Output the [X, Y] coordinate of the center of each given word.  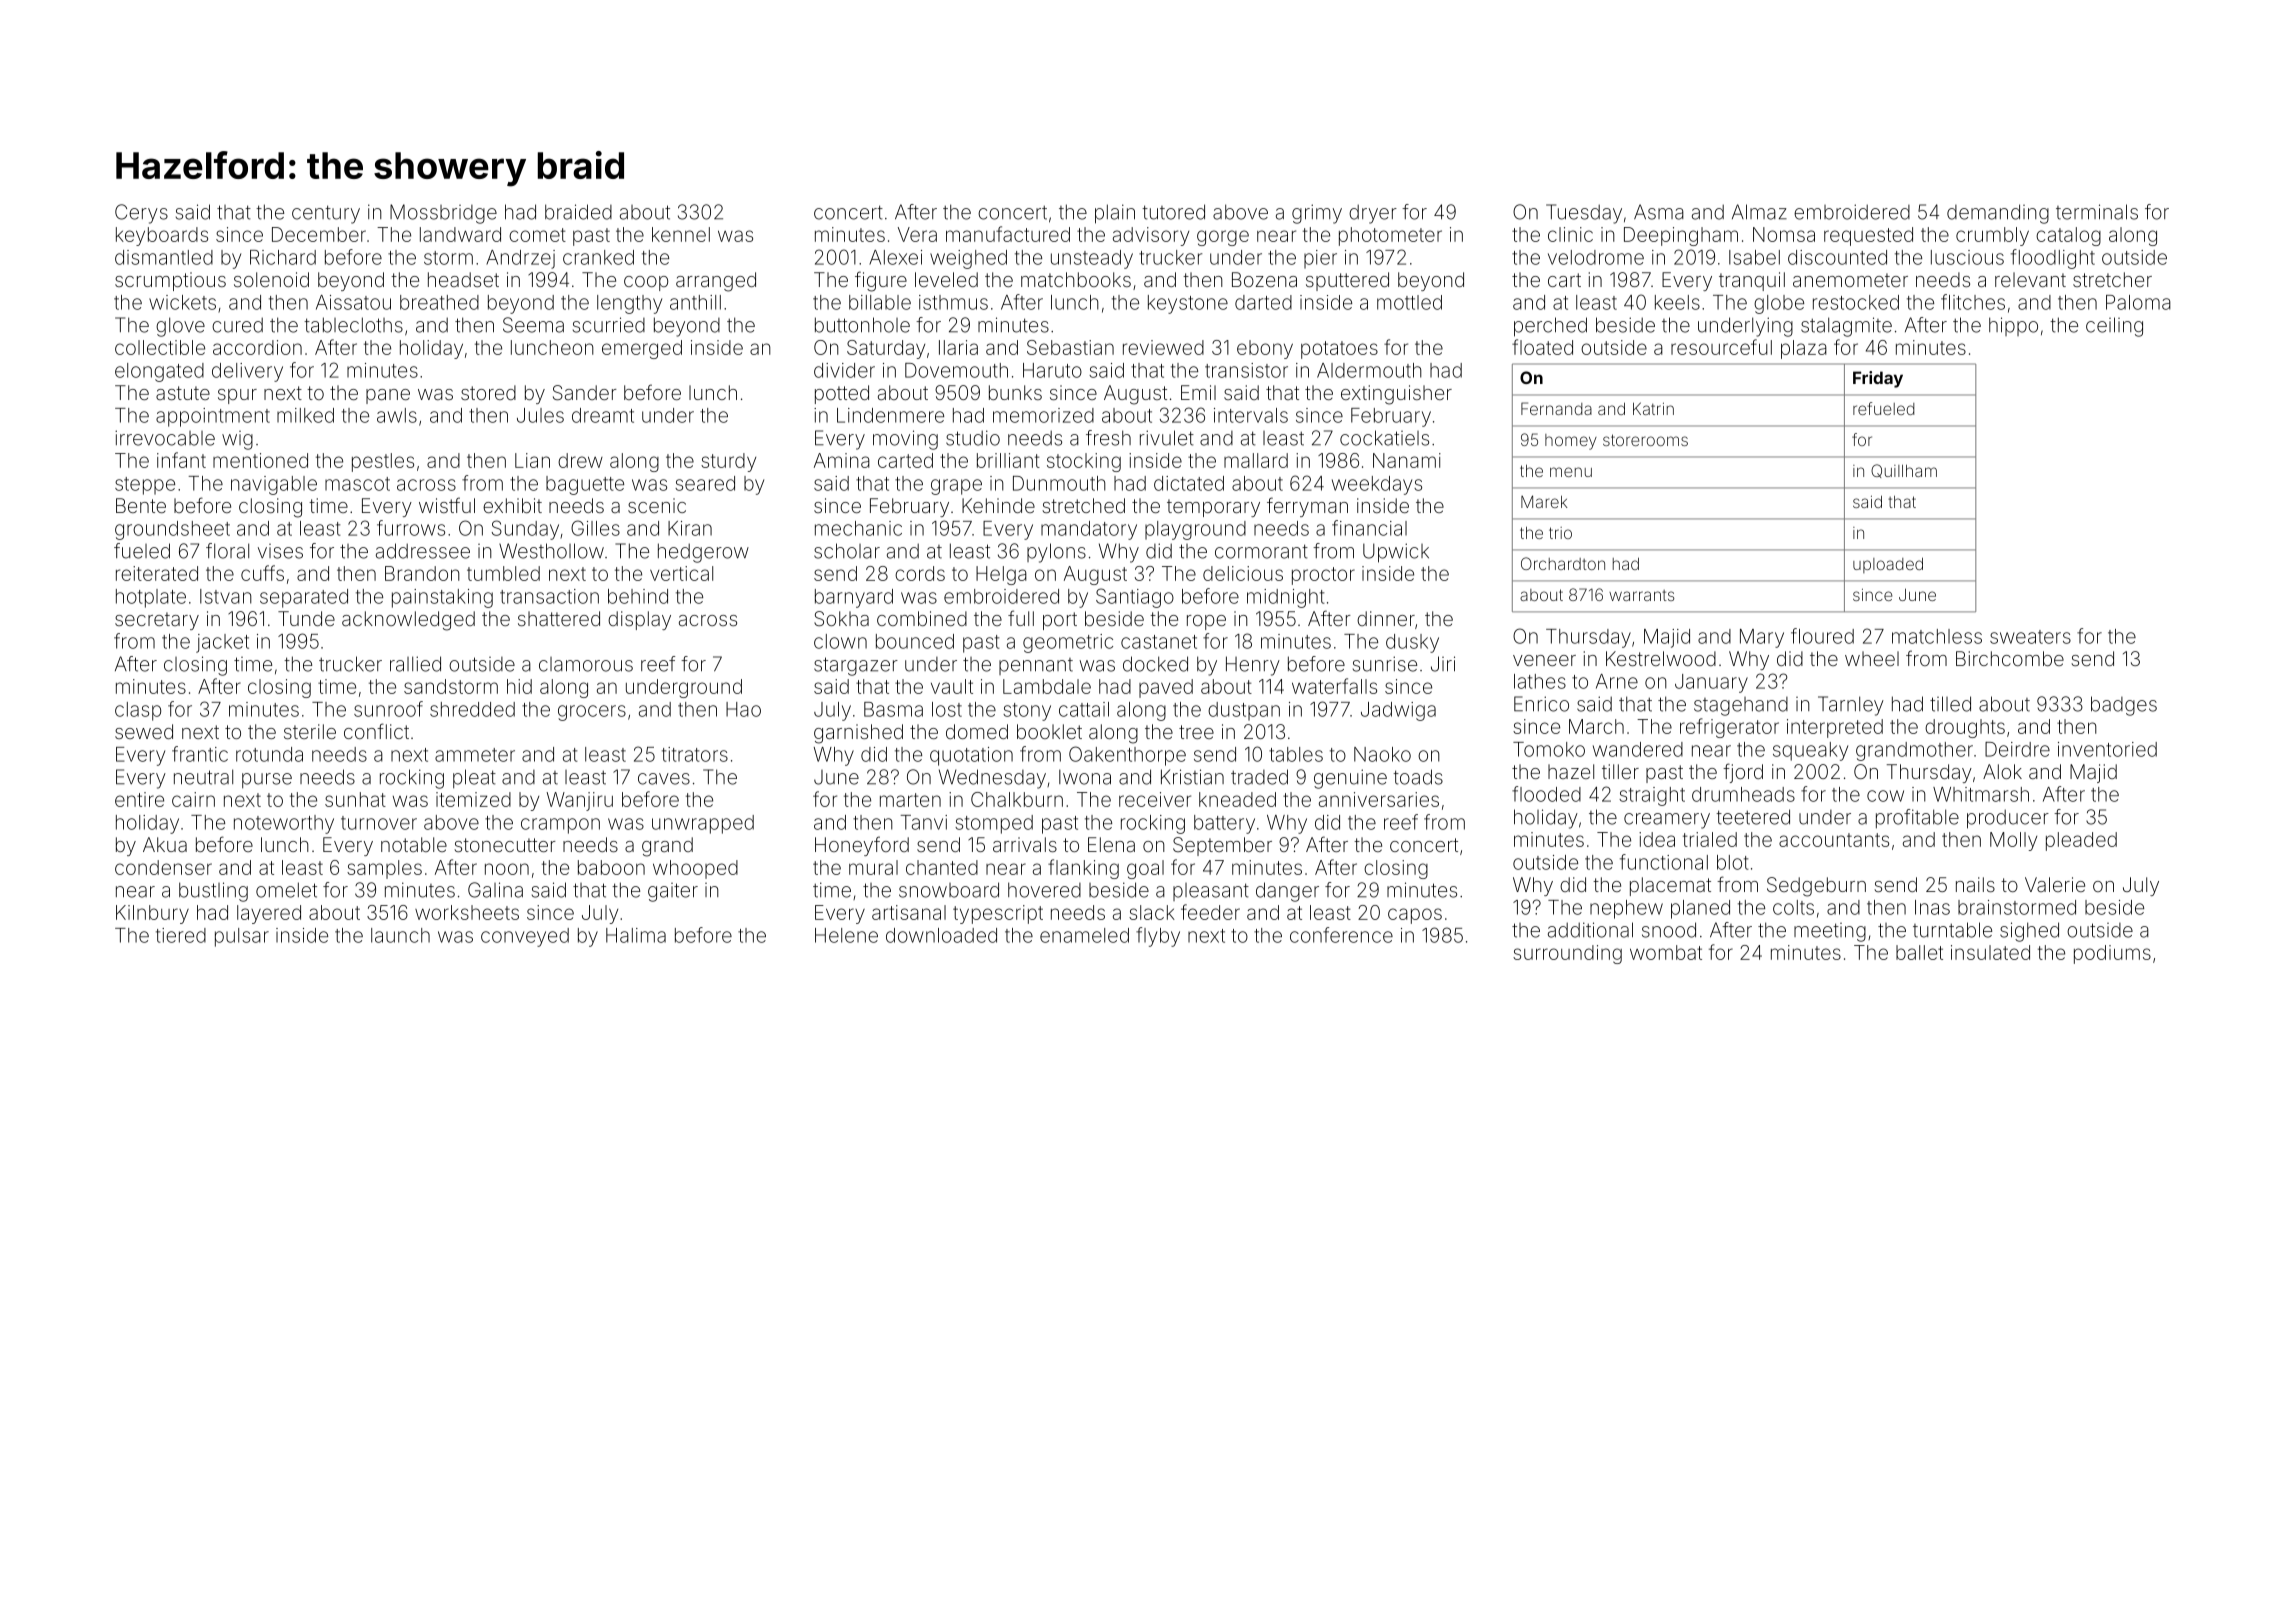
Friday [1878, 379]
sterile [310, 731]
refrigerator [1729, 728]
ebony [1265, 349]
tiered [181, 935]
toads [1418, 777]
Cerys [141, 214]
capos [1415, 916]
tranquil [1752, 281]
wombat [1666, 952]
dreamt [603, 415]
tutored [1173, 212]
